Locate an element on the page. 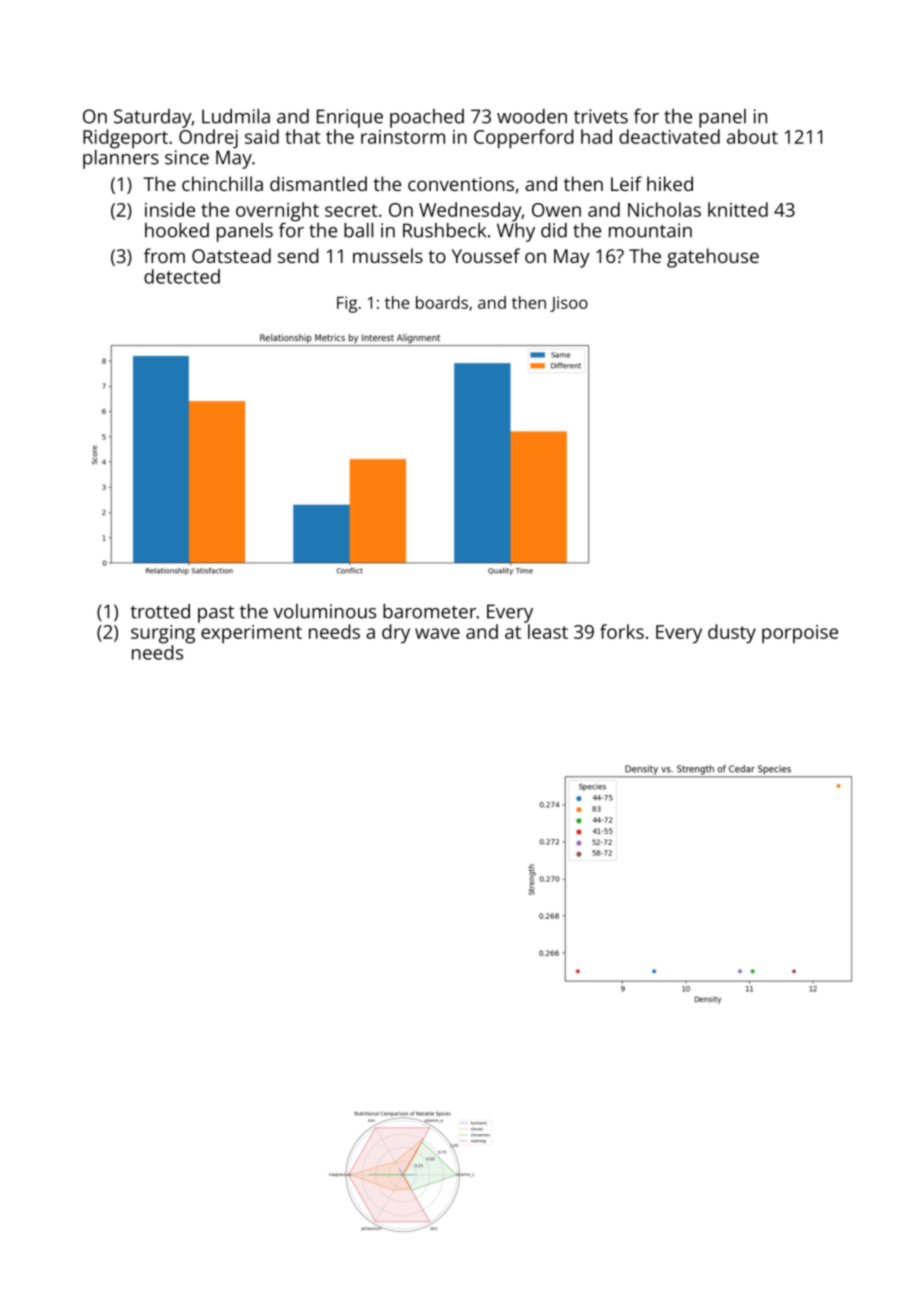 Image resolution: width=924 pixels, height=1308 pixels. Ludmila is located at coordinates (236, 116).
